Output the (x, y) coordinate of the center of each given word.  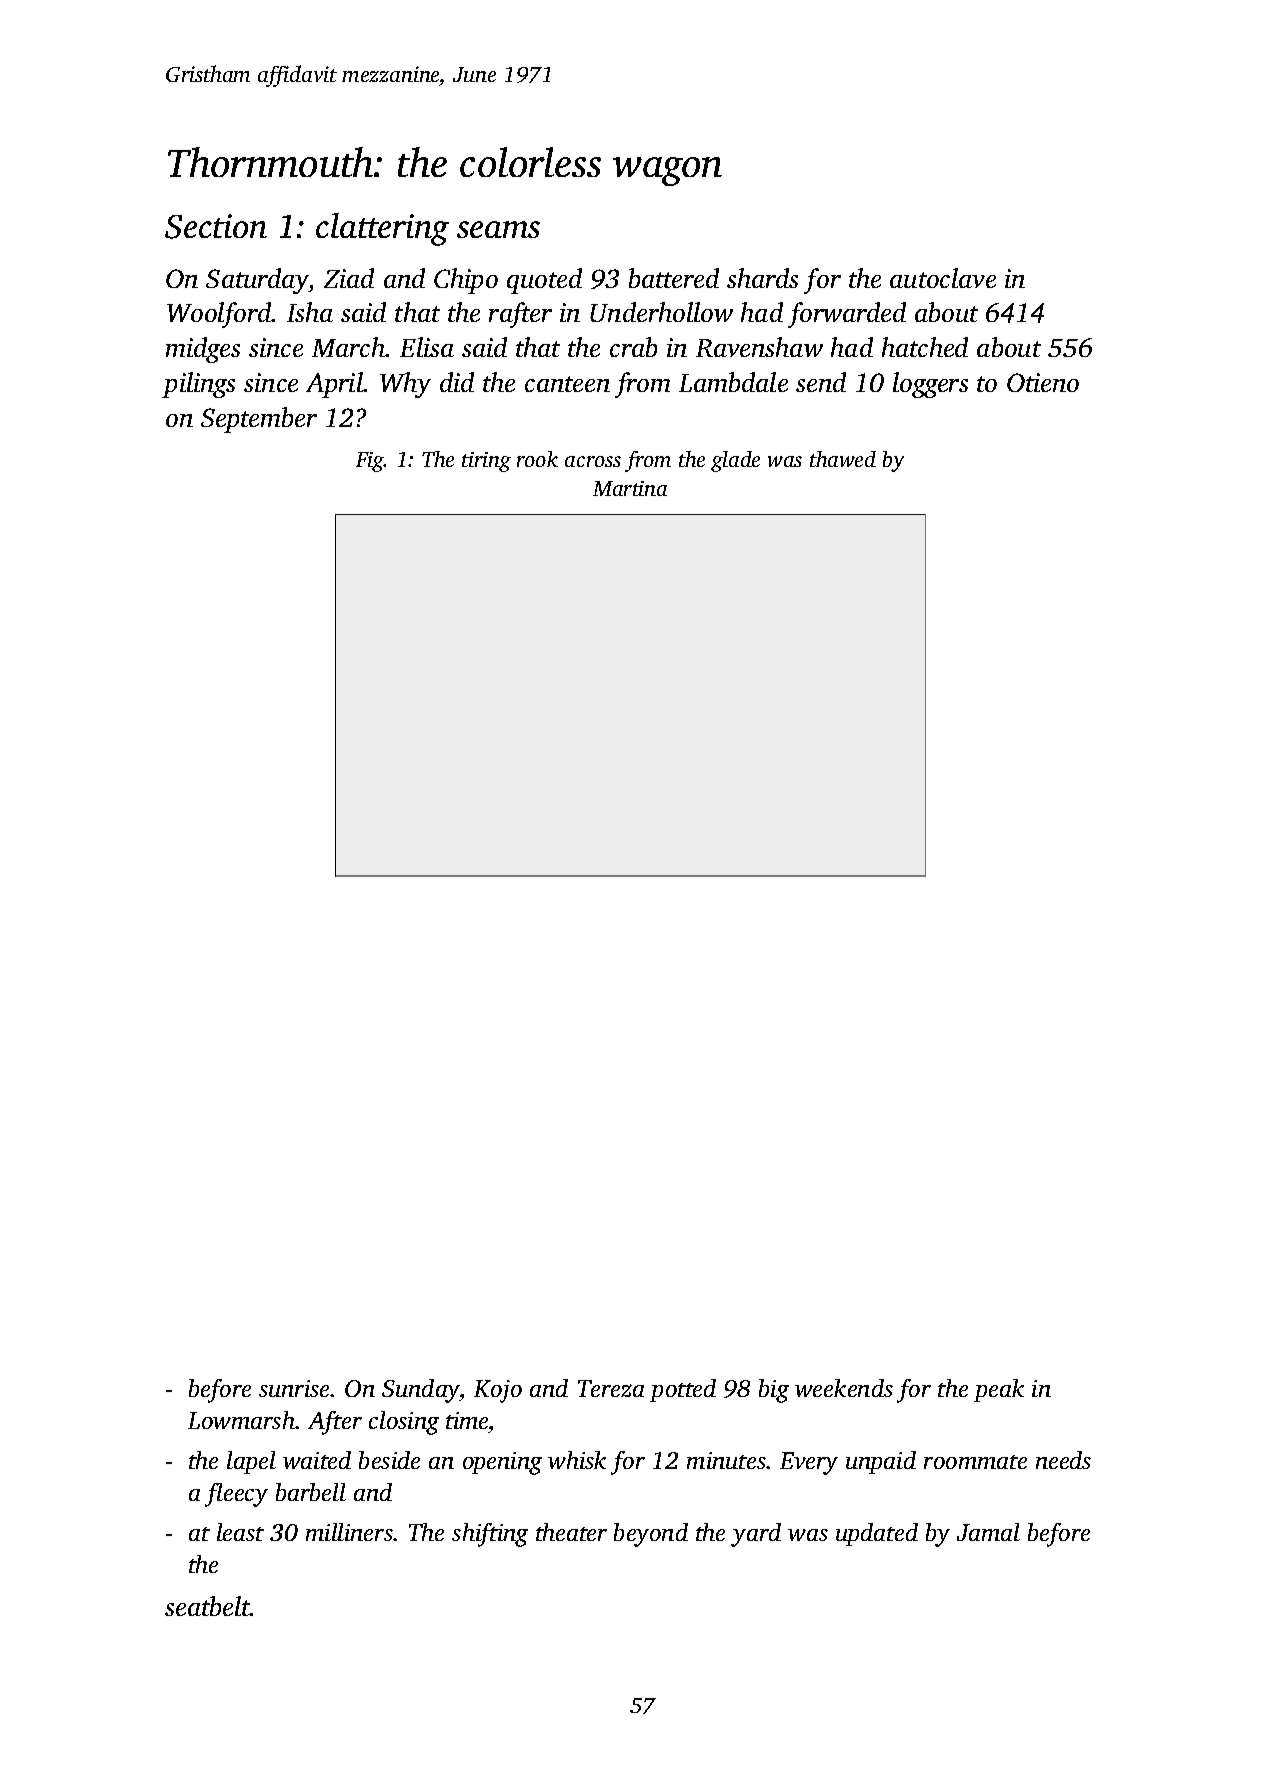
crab (633, 347)
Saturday (257, 281)
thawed (843, 459)
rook (537, 459)
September (259, 420)
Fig (370, 462)
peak (999, 1390)
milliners (349, 1532)
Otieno (1043, 382)
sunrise (295, 1388)
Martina (630, 488)
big (774, 1391)
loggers (930, 385)
